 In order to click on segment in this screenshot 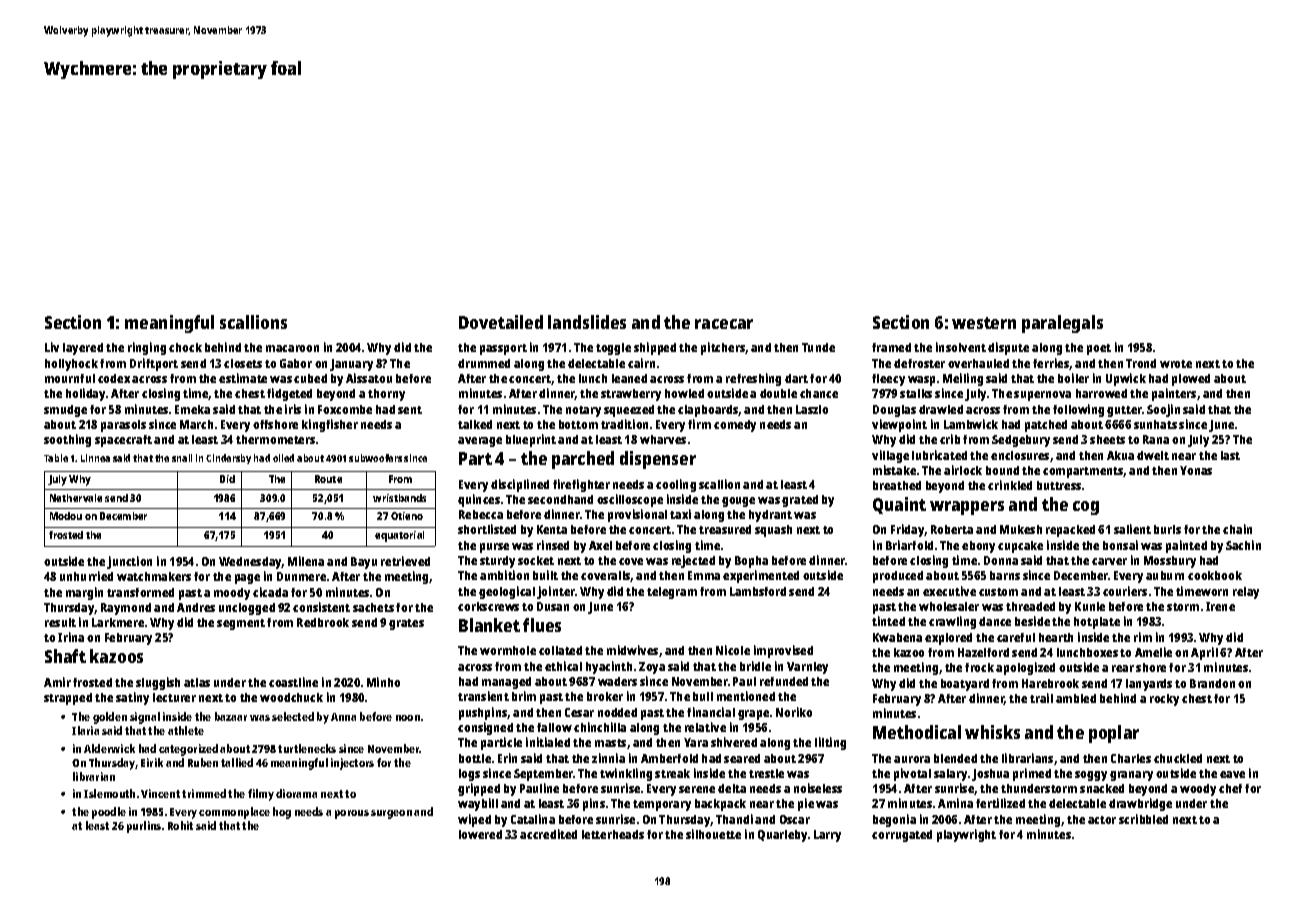, I will do `click(241, 624)`.
